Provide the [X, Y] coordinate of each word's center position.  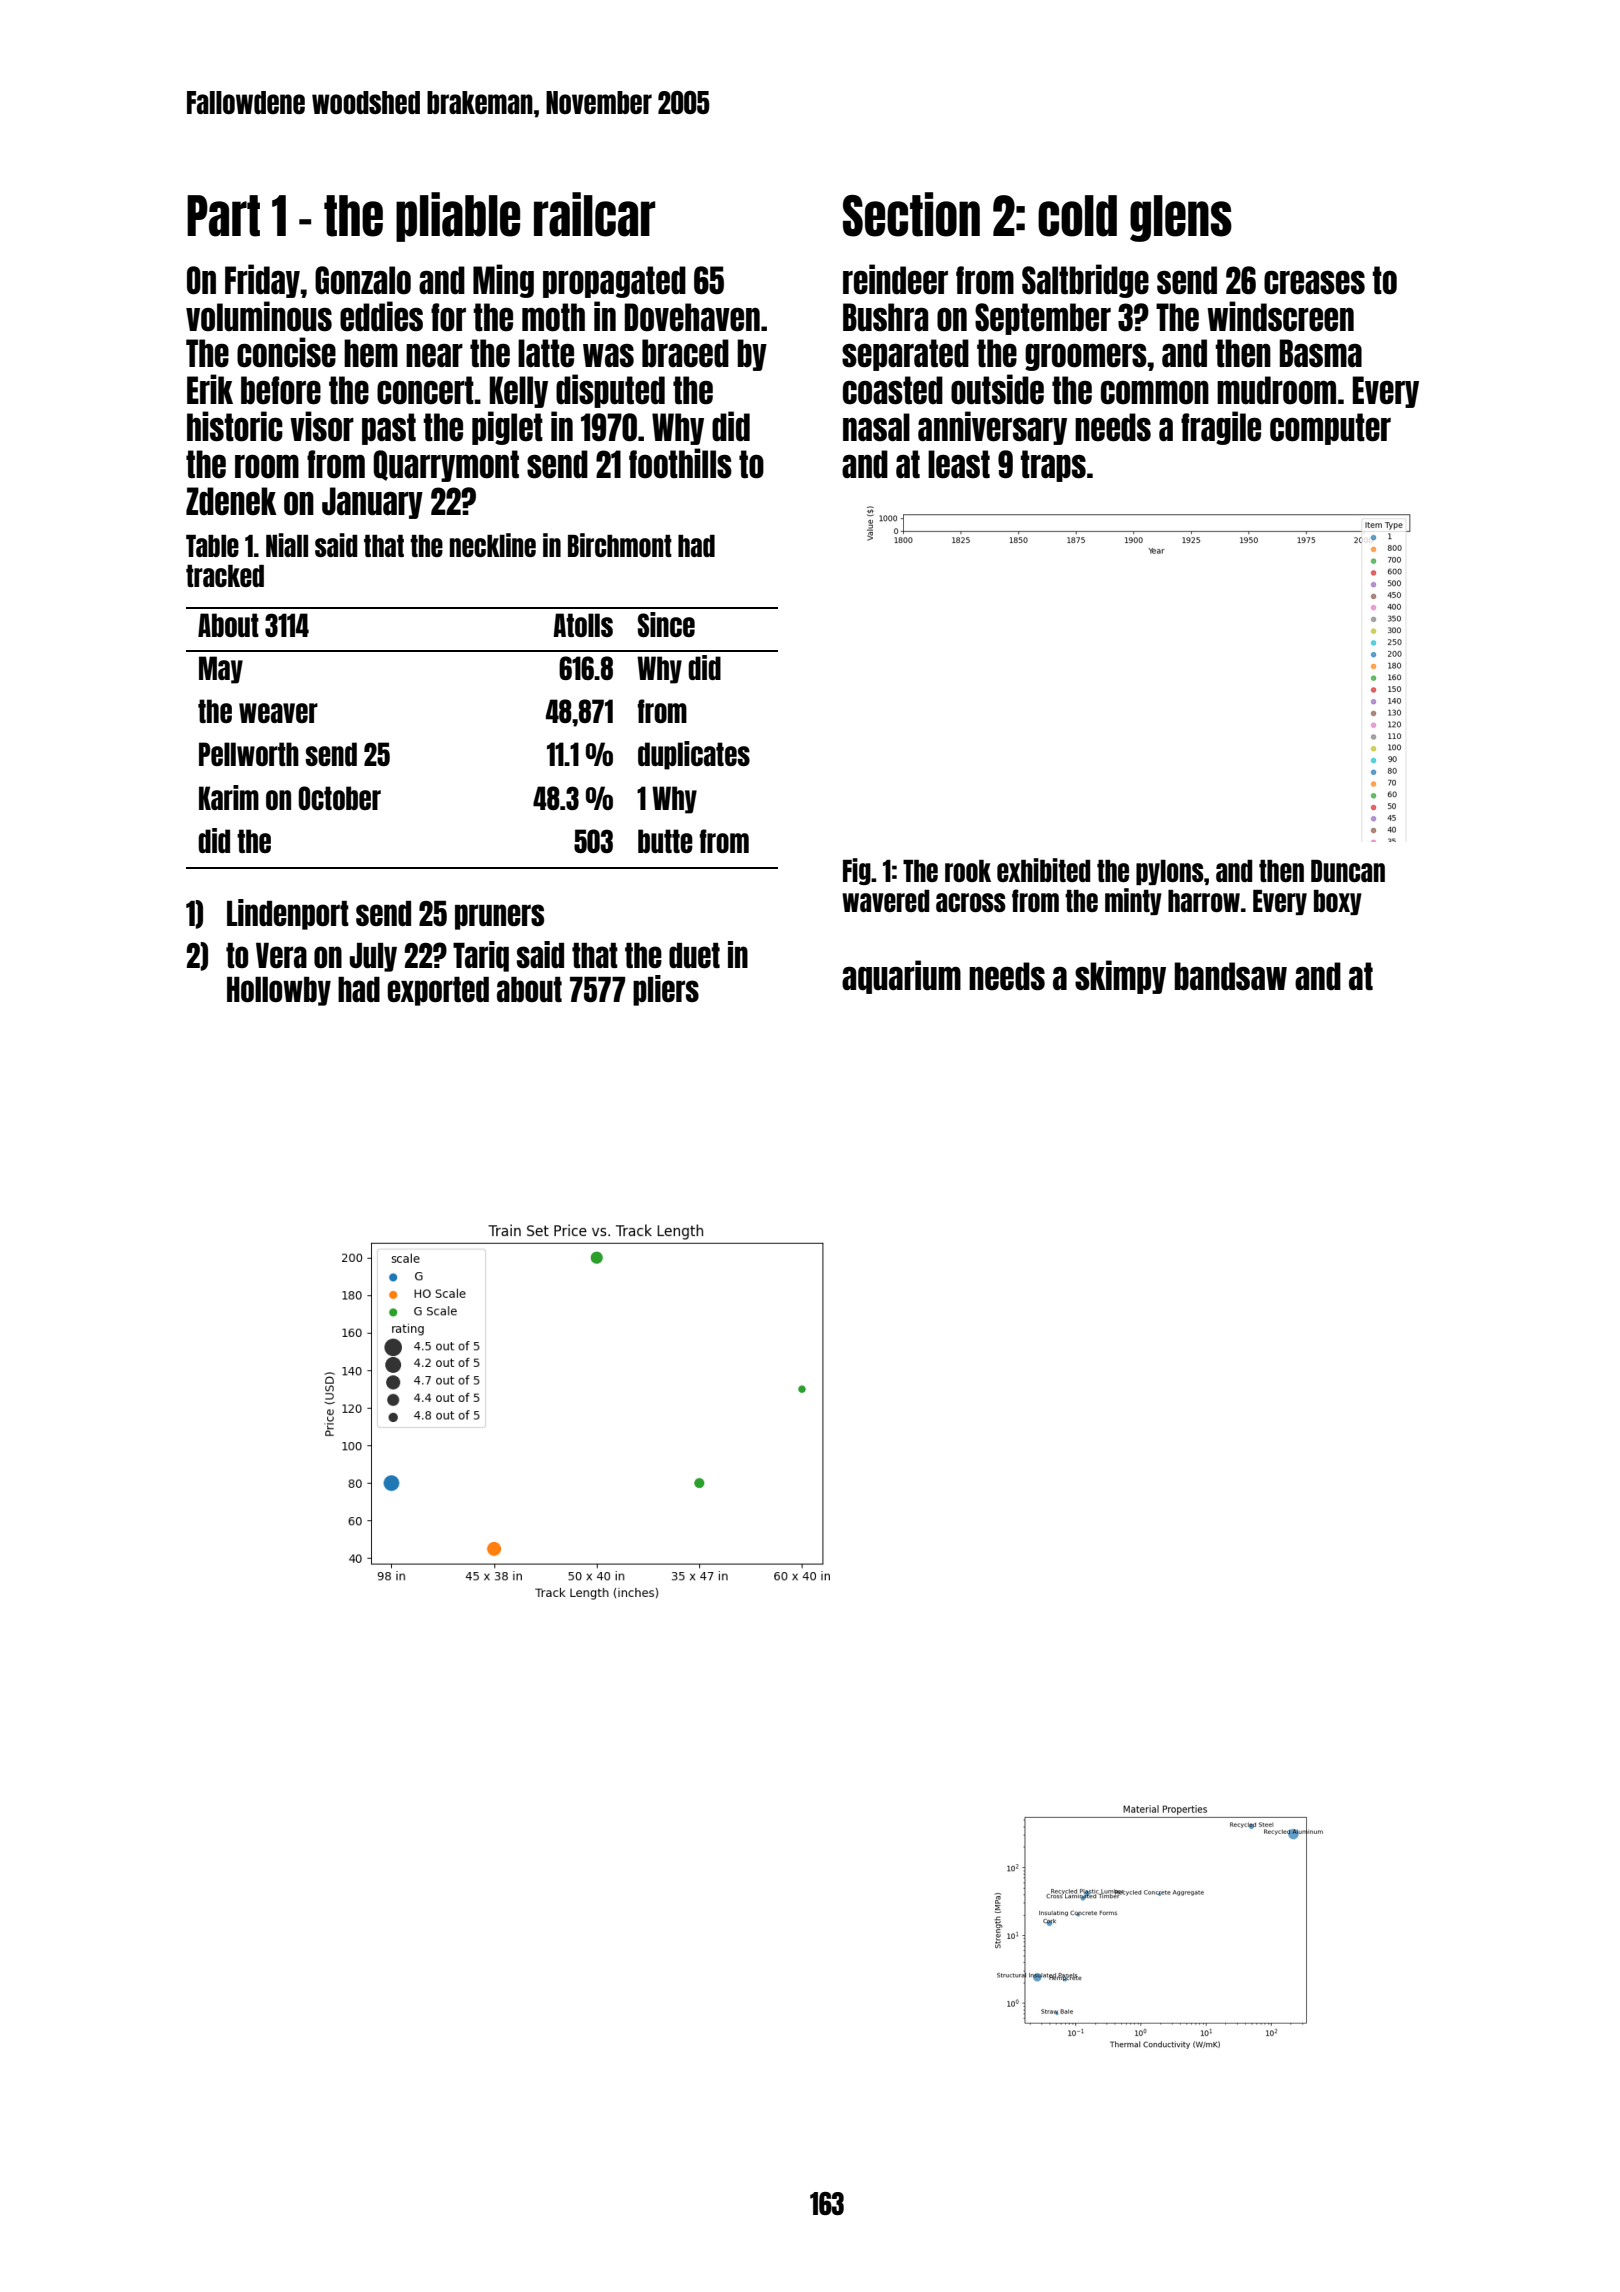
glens [1181, 218]
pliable [458, 217]
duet [694, 955]
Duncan [1348, 871]
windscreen [1280, 316]
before [281, 390]
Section [911, 214]
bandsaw [1230, 976]
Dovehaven [692, 317]
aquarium [901, 977]
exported [438, 991]
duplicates [694, 755]
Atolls [583, 625]
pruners [499, 917]
